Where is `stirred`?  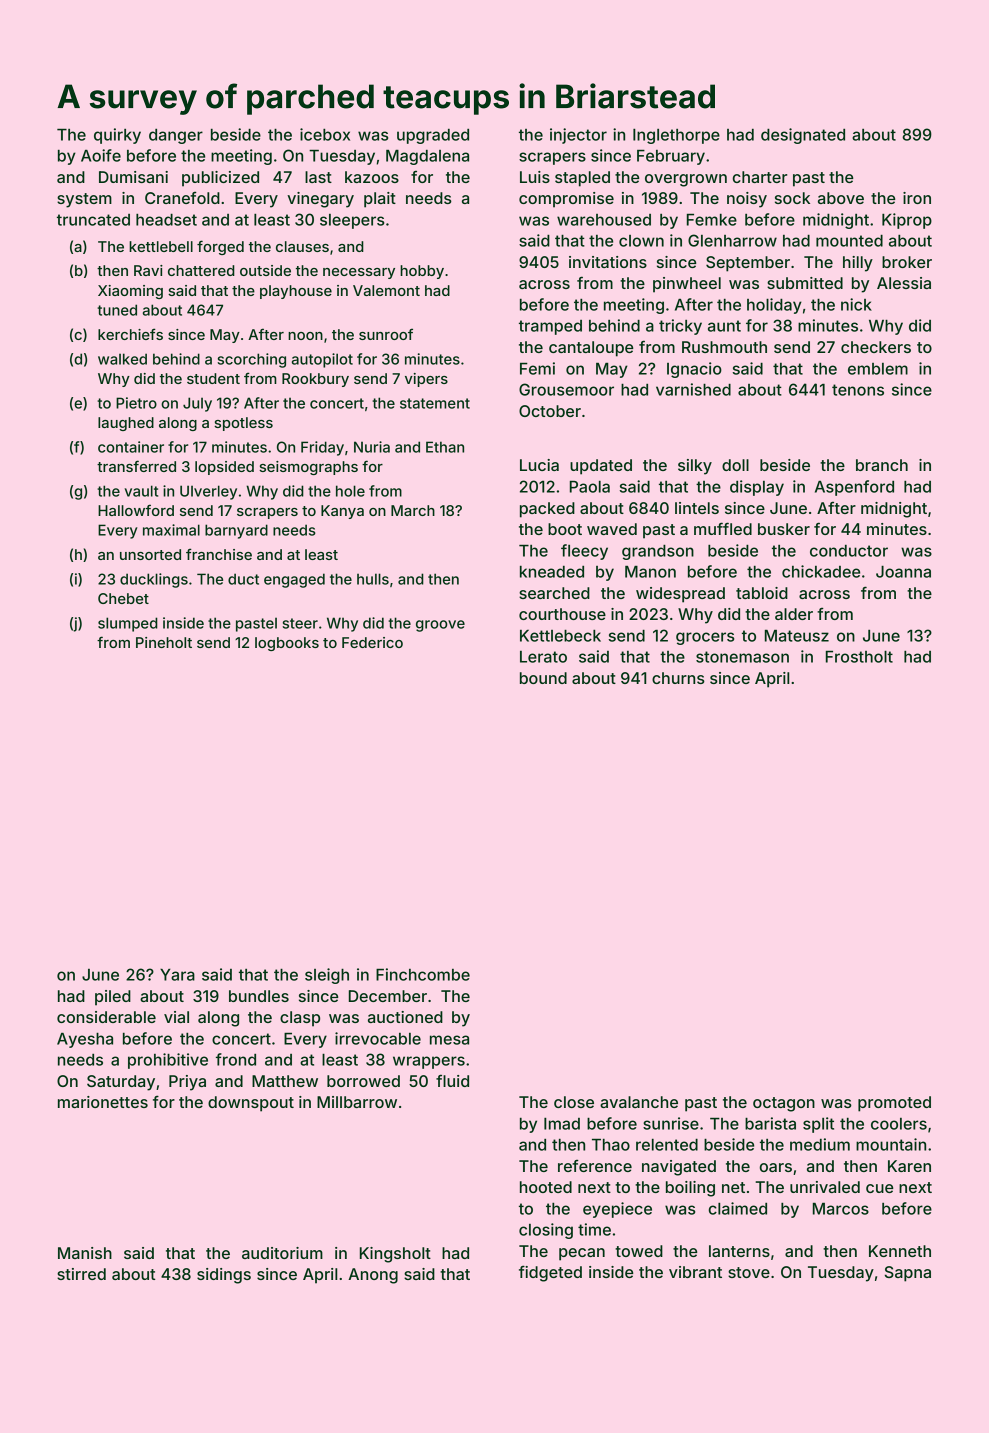
stirred is located at coordinates (81, 1274).
